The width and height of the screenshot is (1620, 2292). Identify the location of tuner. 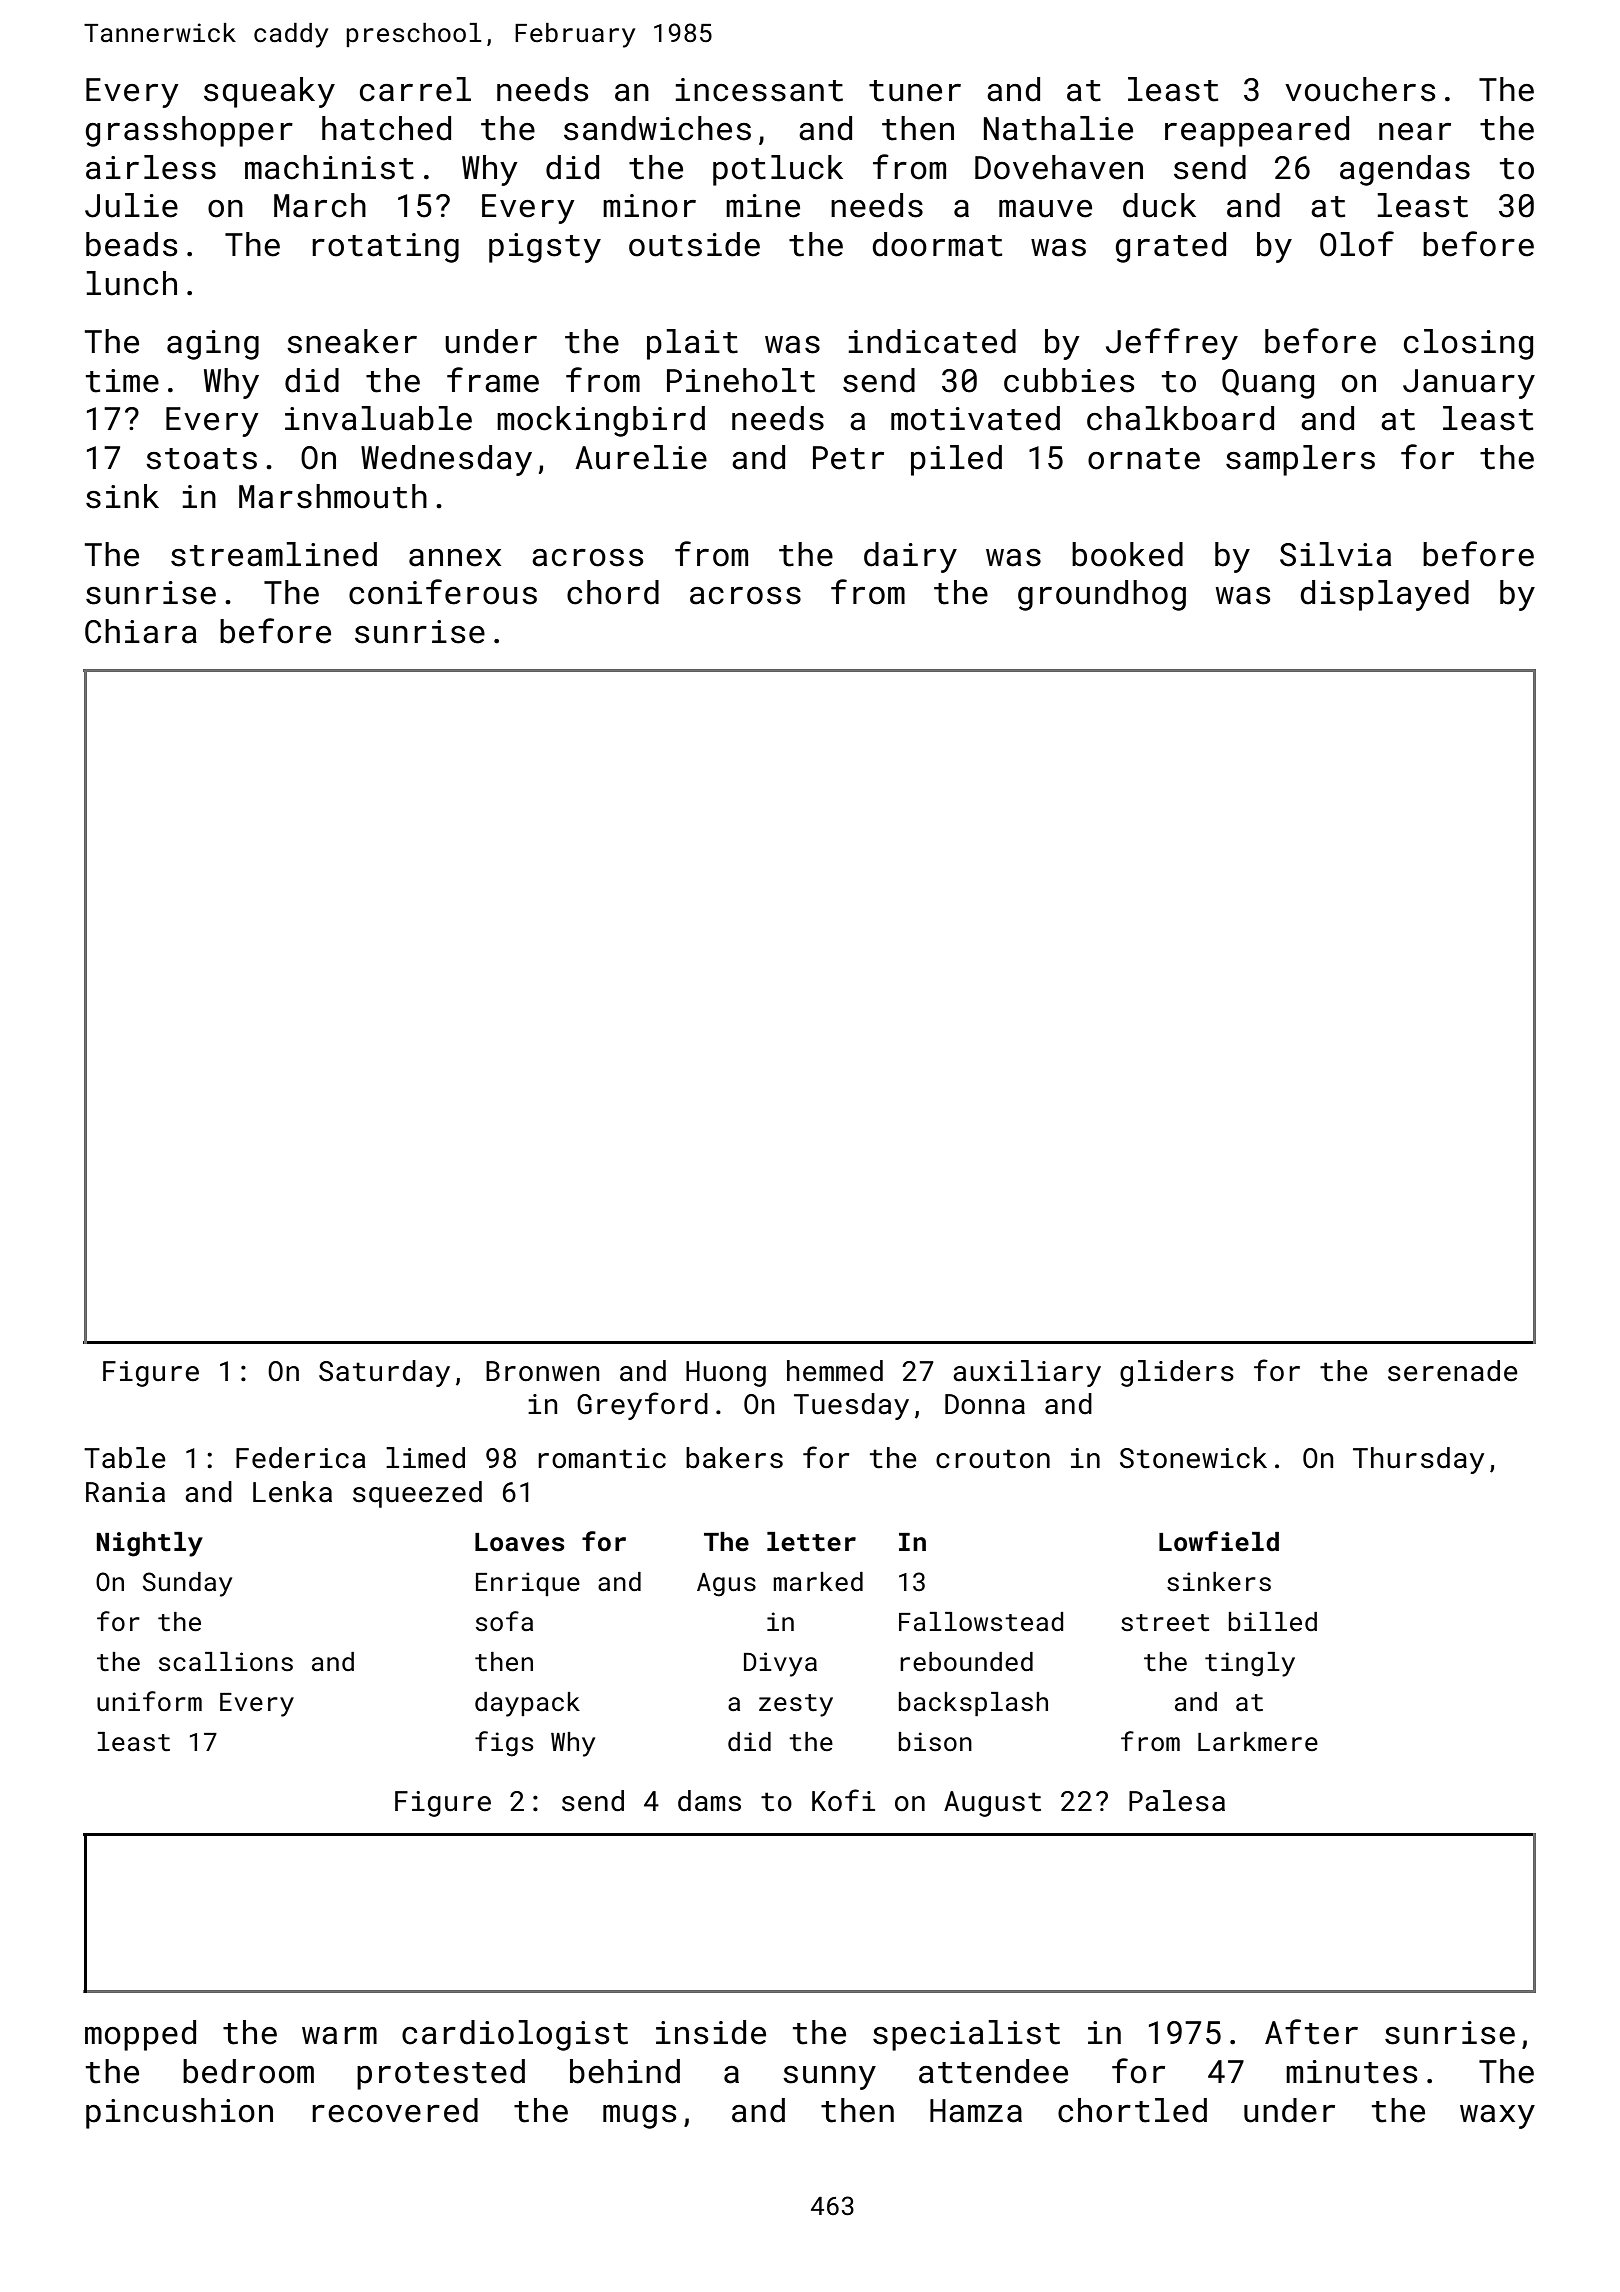
(915, 91).
